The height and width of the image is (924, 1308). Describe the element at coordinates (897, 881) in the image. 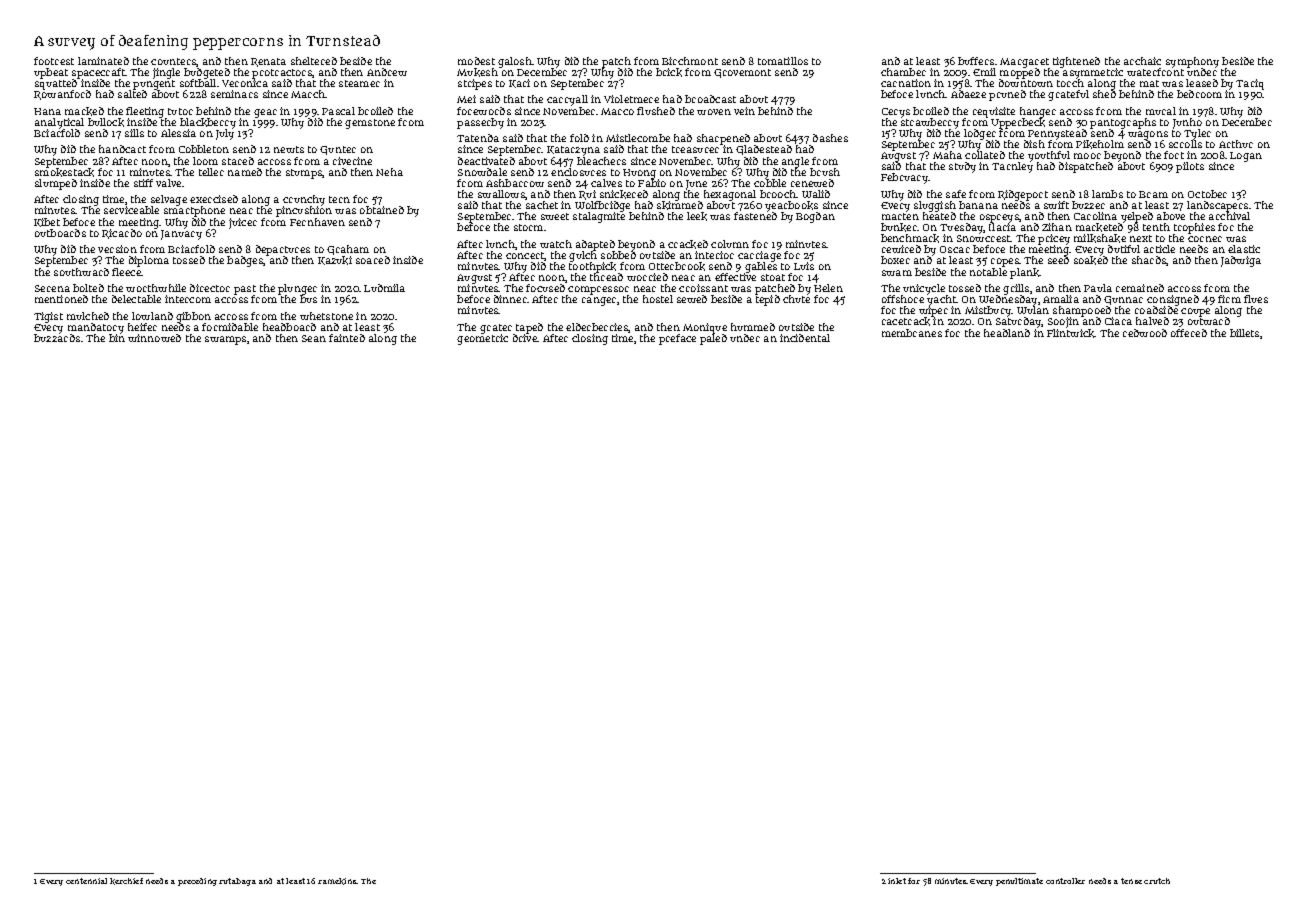

I see `inlet` at that location.
